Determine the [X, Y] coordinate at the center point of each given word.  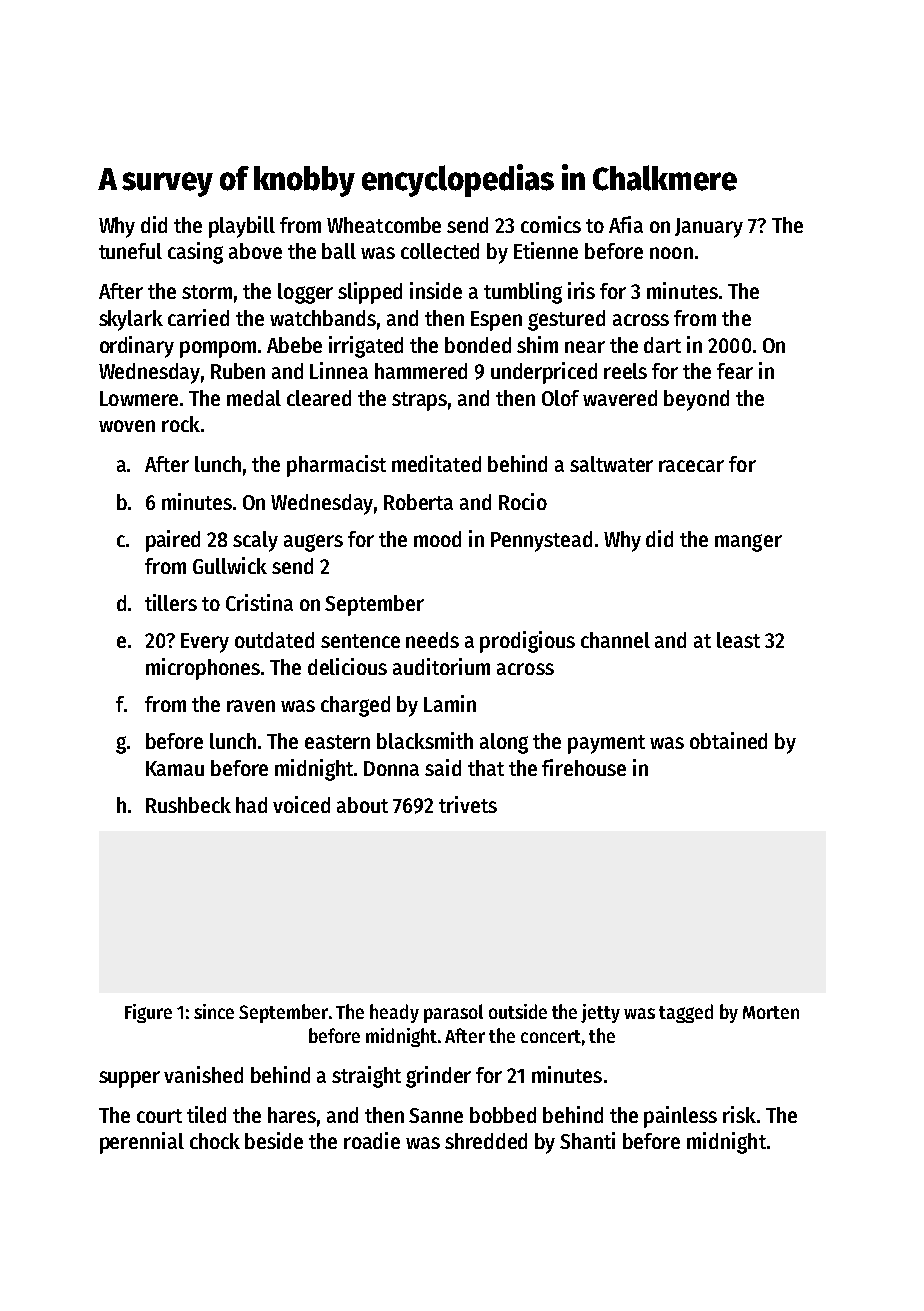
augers [313, 543]
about [362, 805]
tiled [206, 1114]
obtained [728, 740]
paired [173, 541]
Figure [148, 1013]
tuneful [130, 251]
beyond [696, 400]
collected [440, 251]
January [709, 228]
